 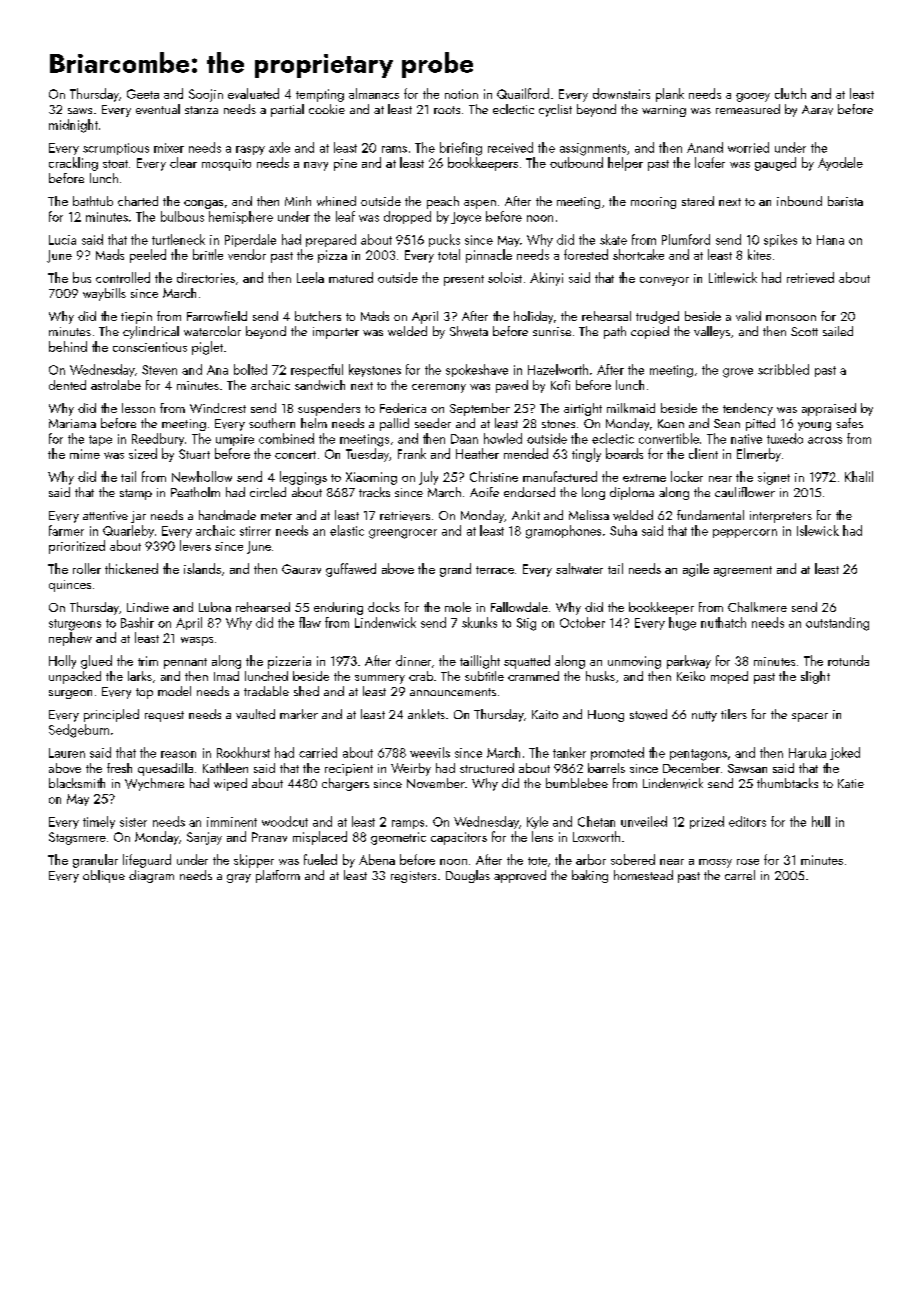 What do you see at coordinates (740, 875) in the screenshot?
I see `carrel` at bounding box center [740, 875].
